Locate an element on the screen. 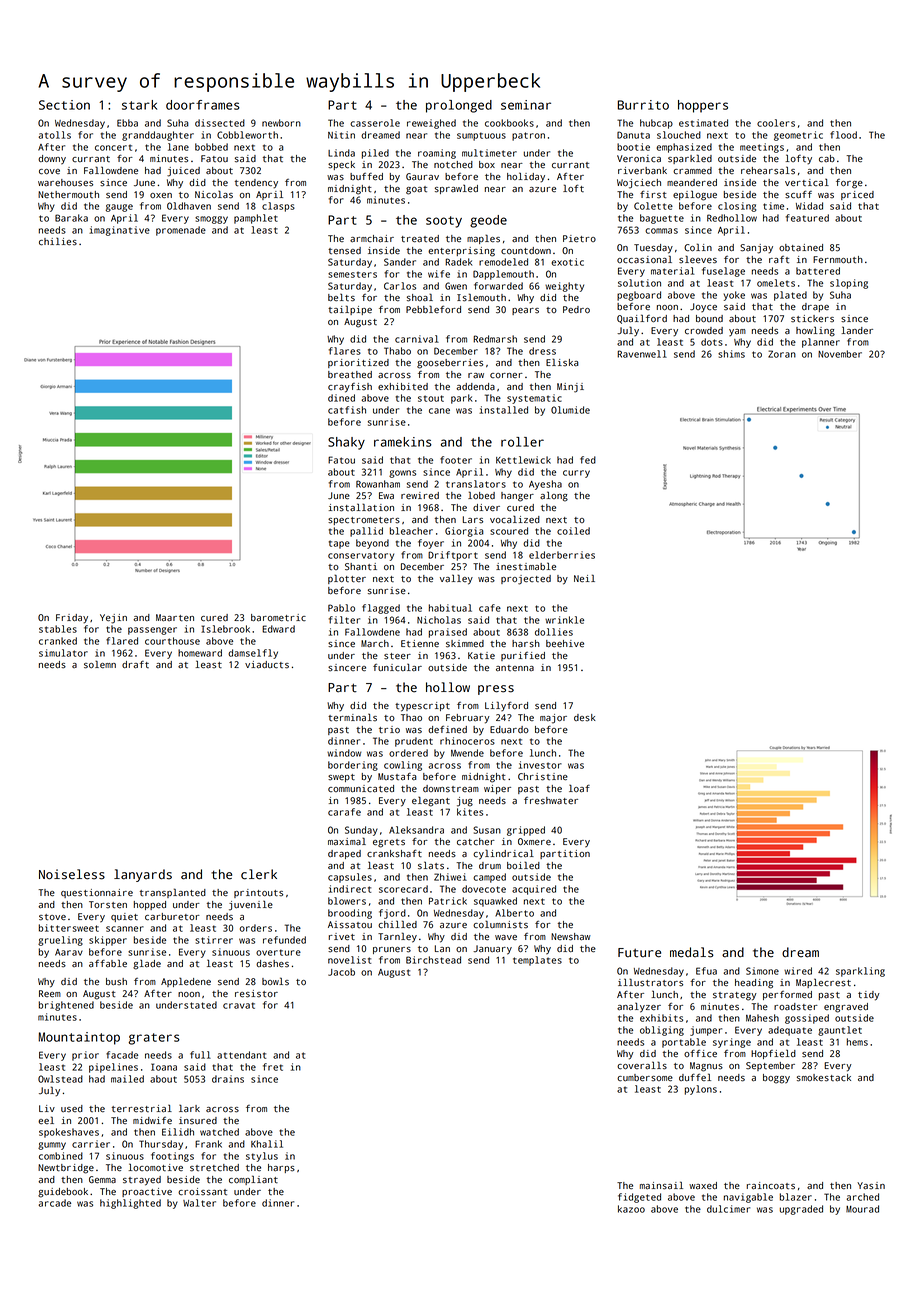 The image size is (924, 1308). Yasin is located at coordinates (871, 1186).
